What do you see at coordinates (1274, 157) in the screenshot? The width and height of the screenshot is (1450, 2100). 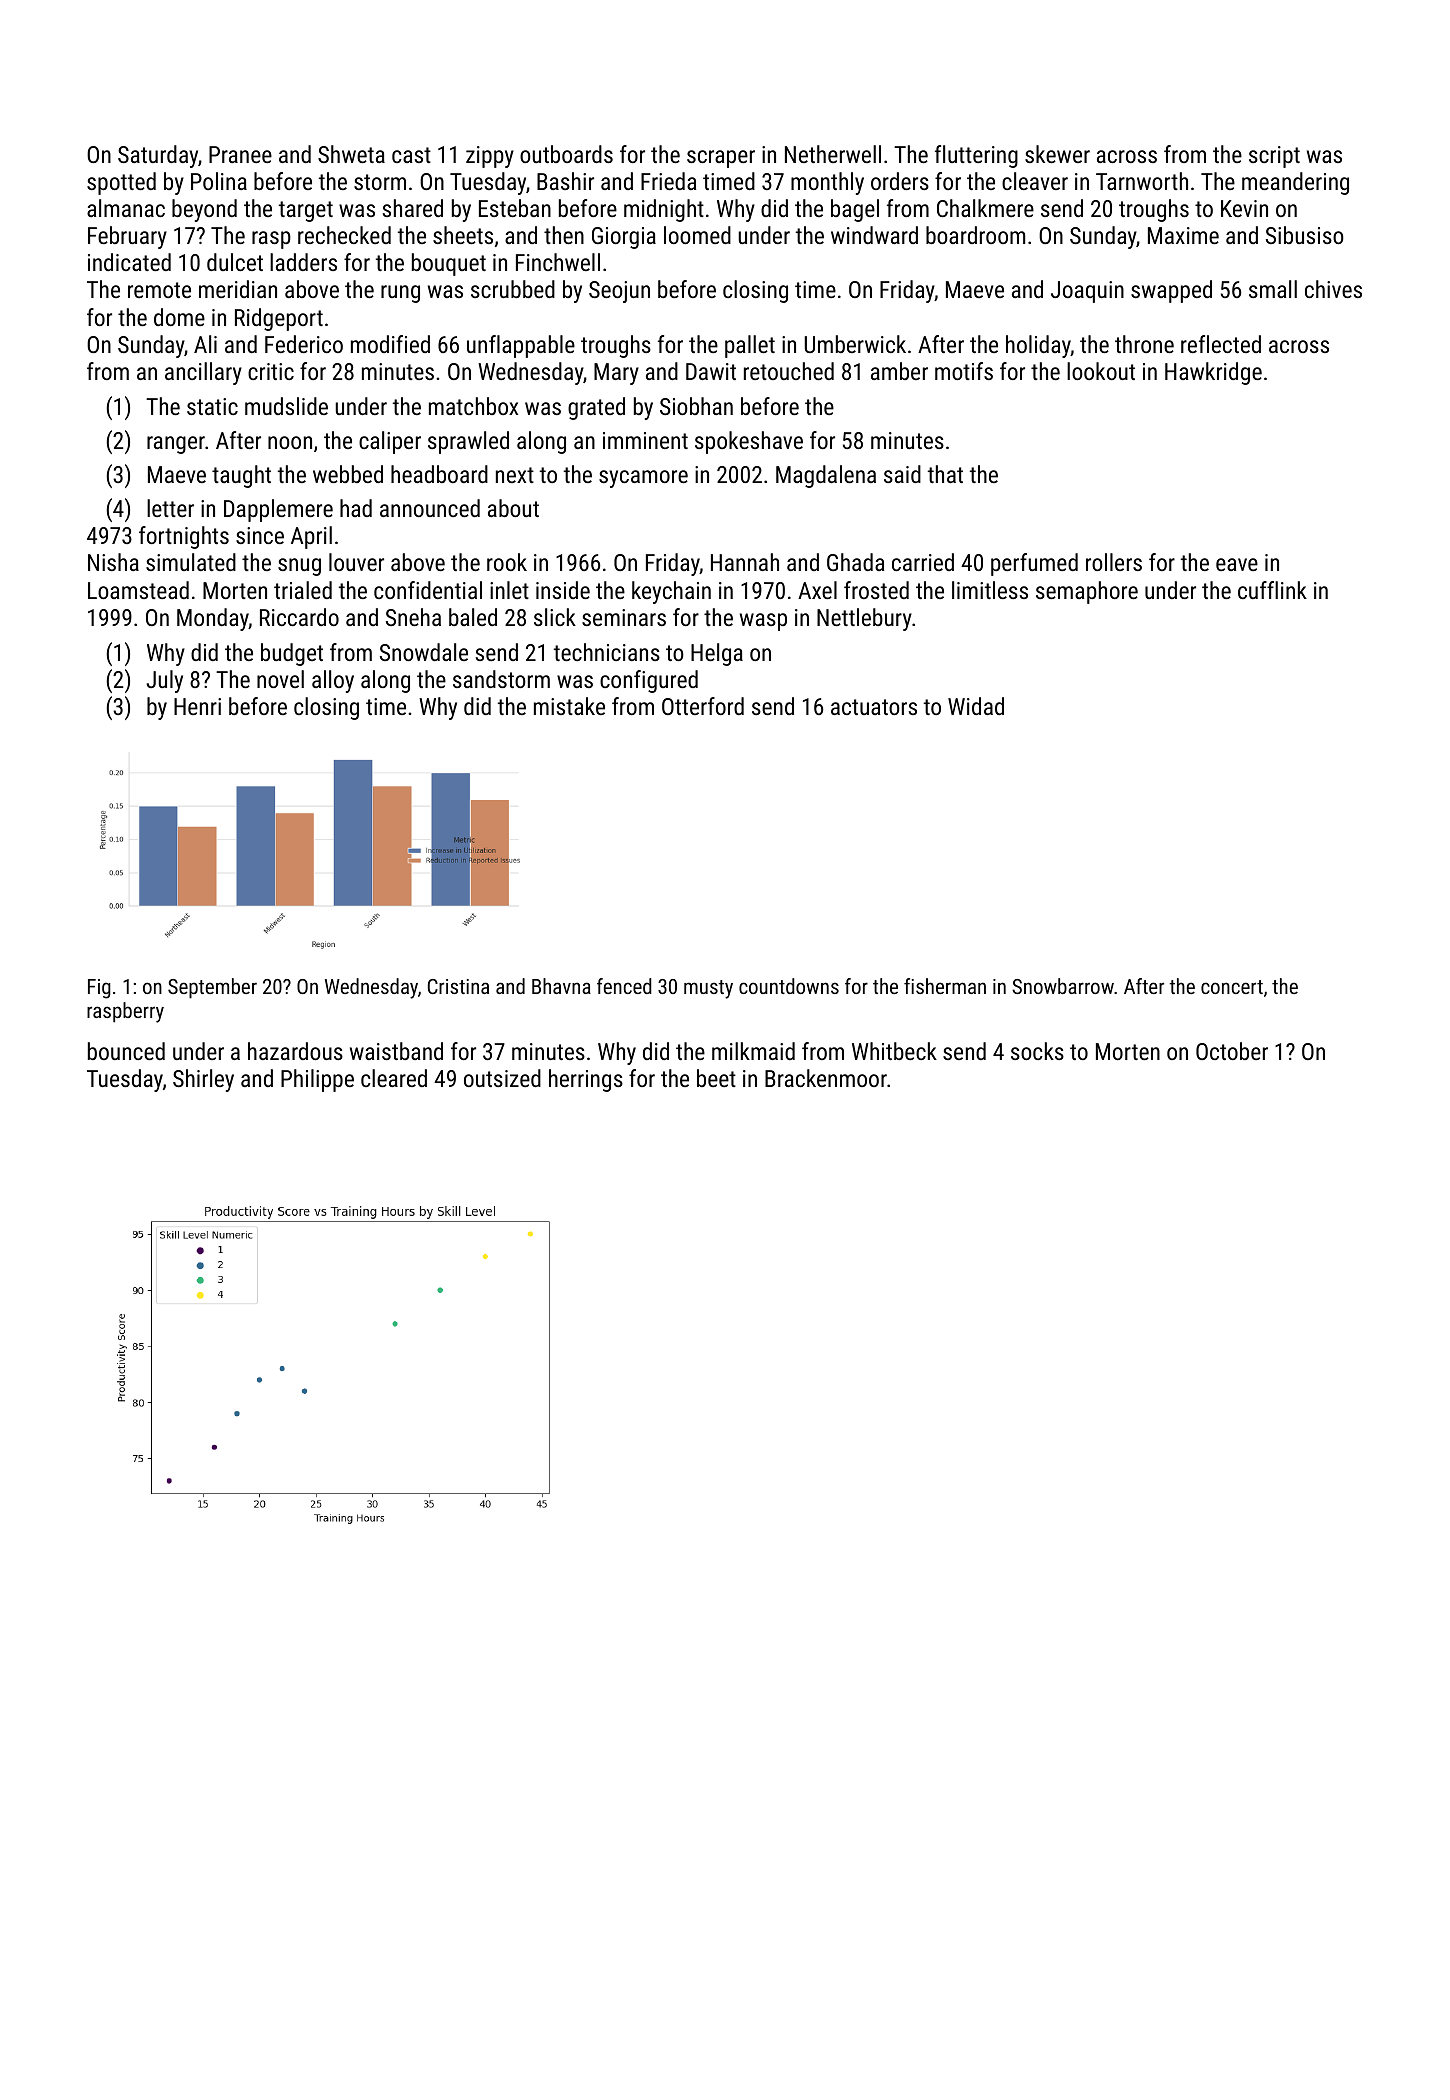 I see `script` at bounding box center [1274, 157].
